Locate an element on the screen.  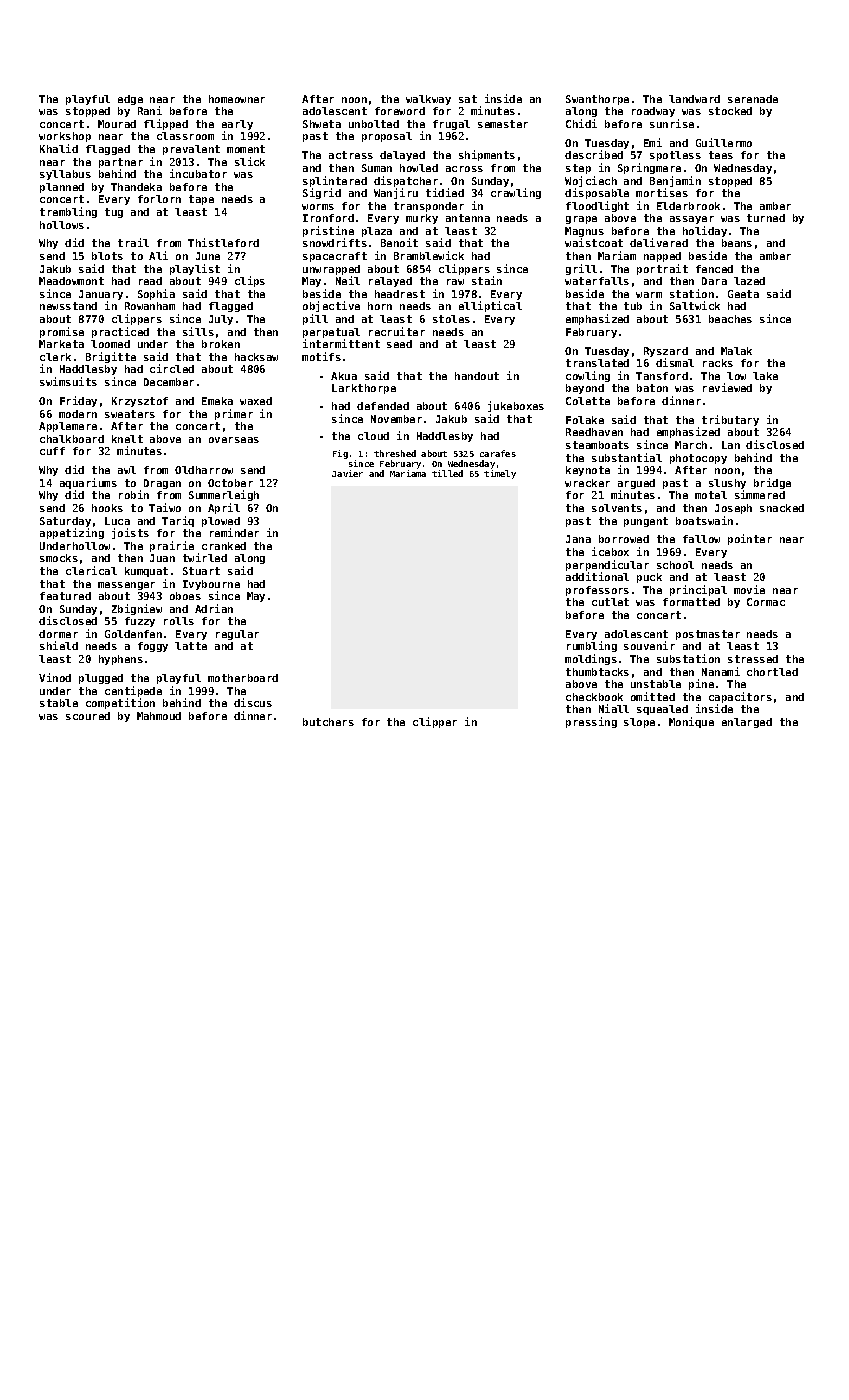
splintered is located at coordinates (335, 181).
